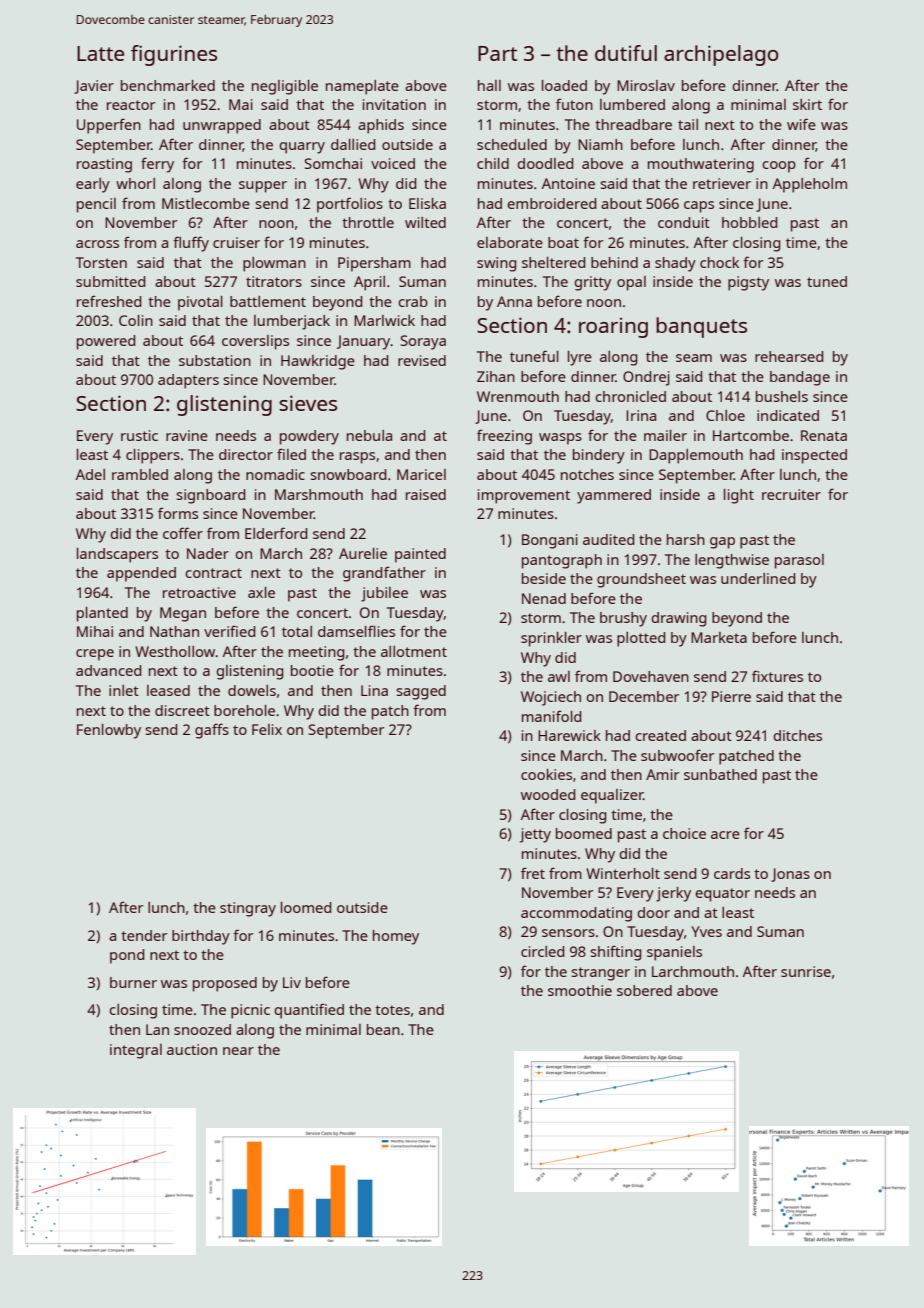 The width and height of the screenshot is (924, 1308). What do you see at coordinates (374, 264) in the screenshot?
I see `Pipersham` at bounding box center [374, 264].
